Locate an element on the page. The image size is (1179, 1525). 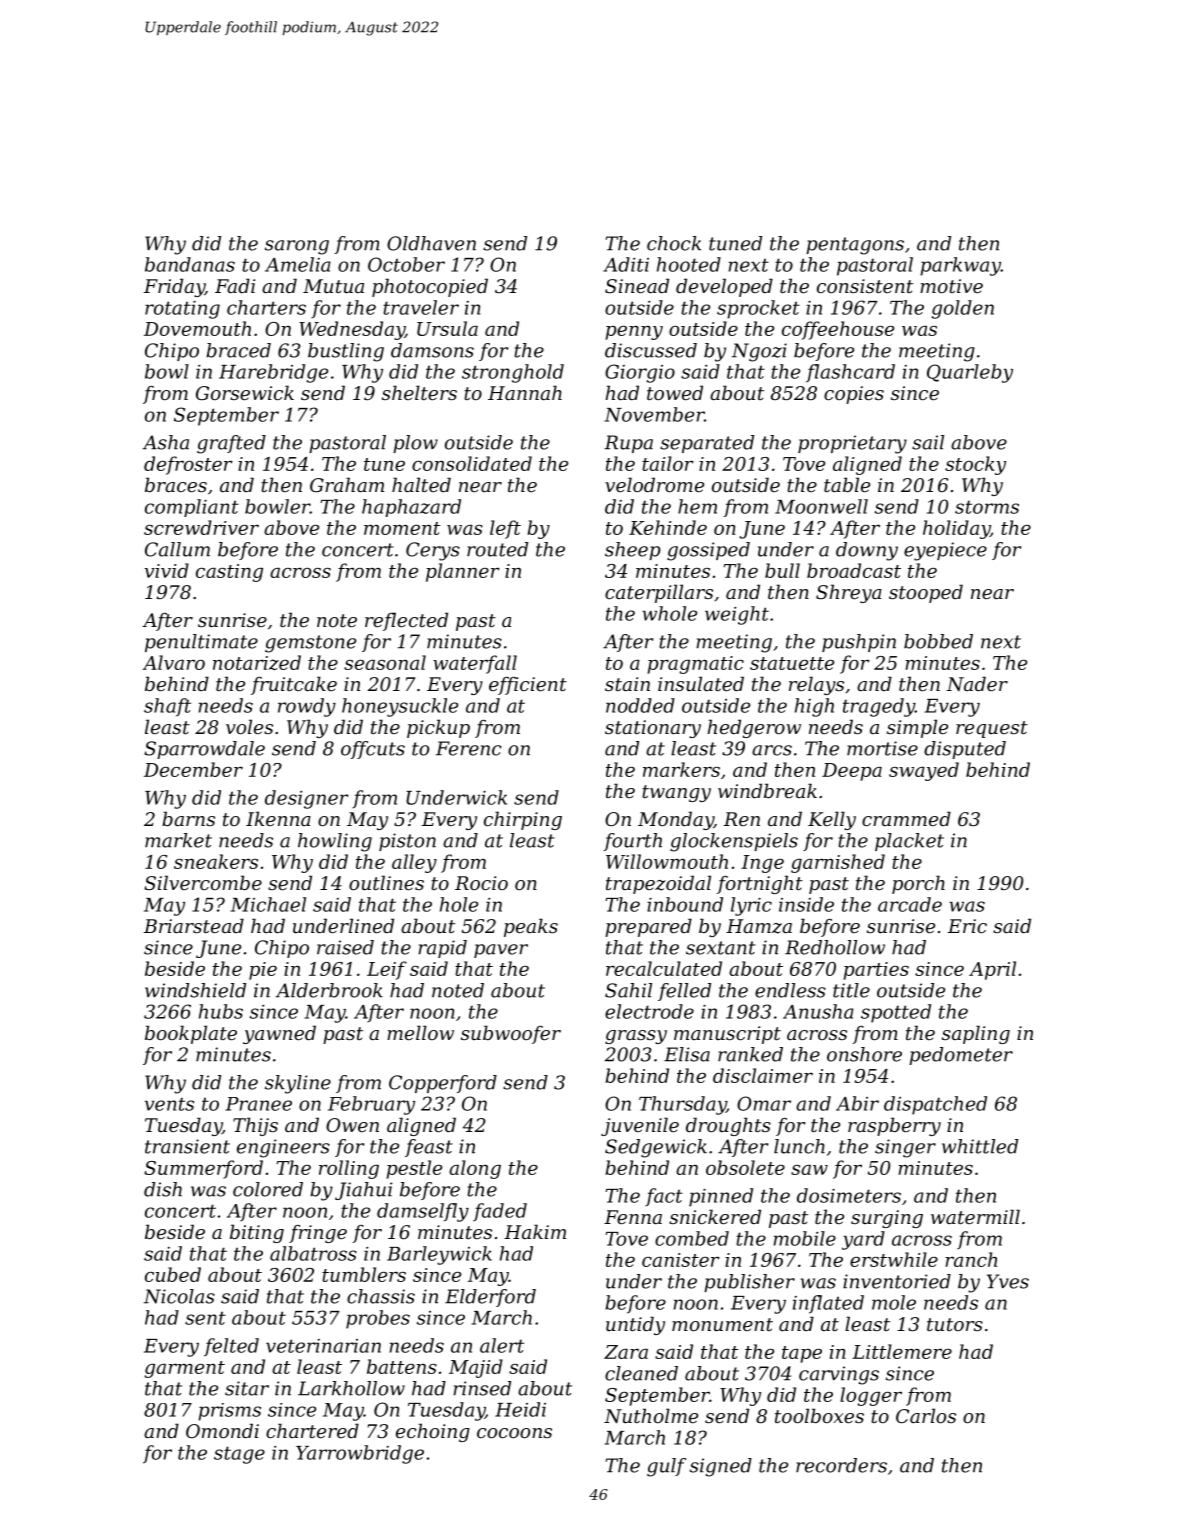
sarong is located at coordinates (297, 247).
